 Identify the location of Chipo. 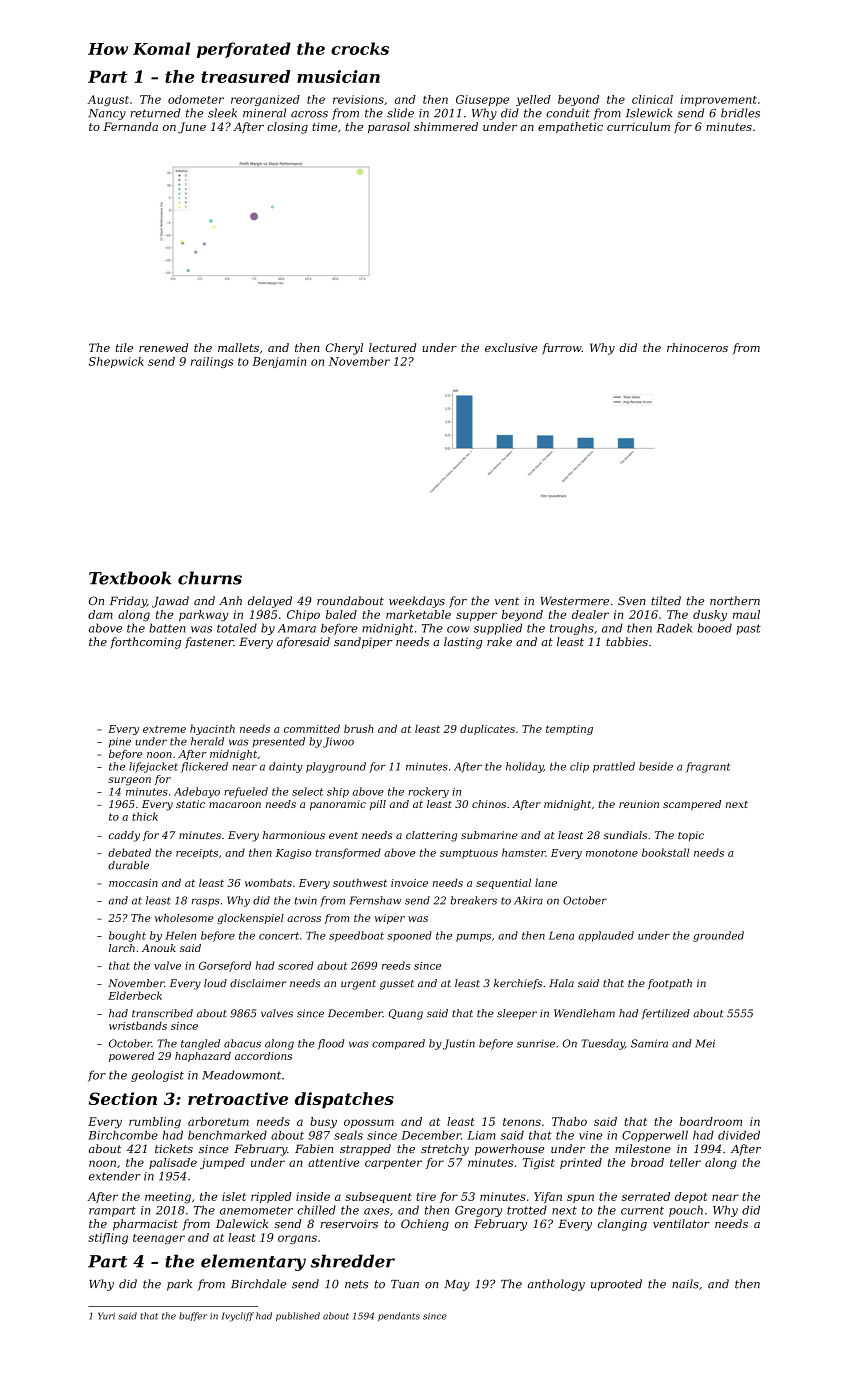
(303, 615).
